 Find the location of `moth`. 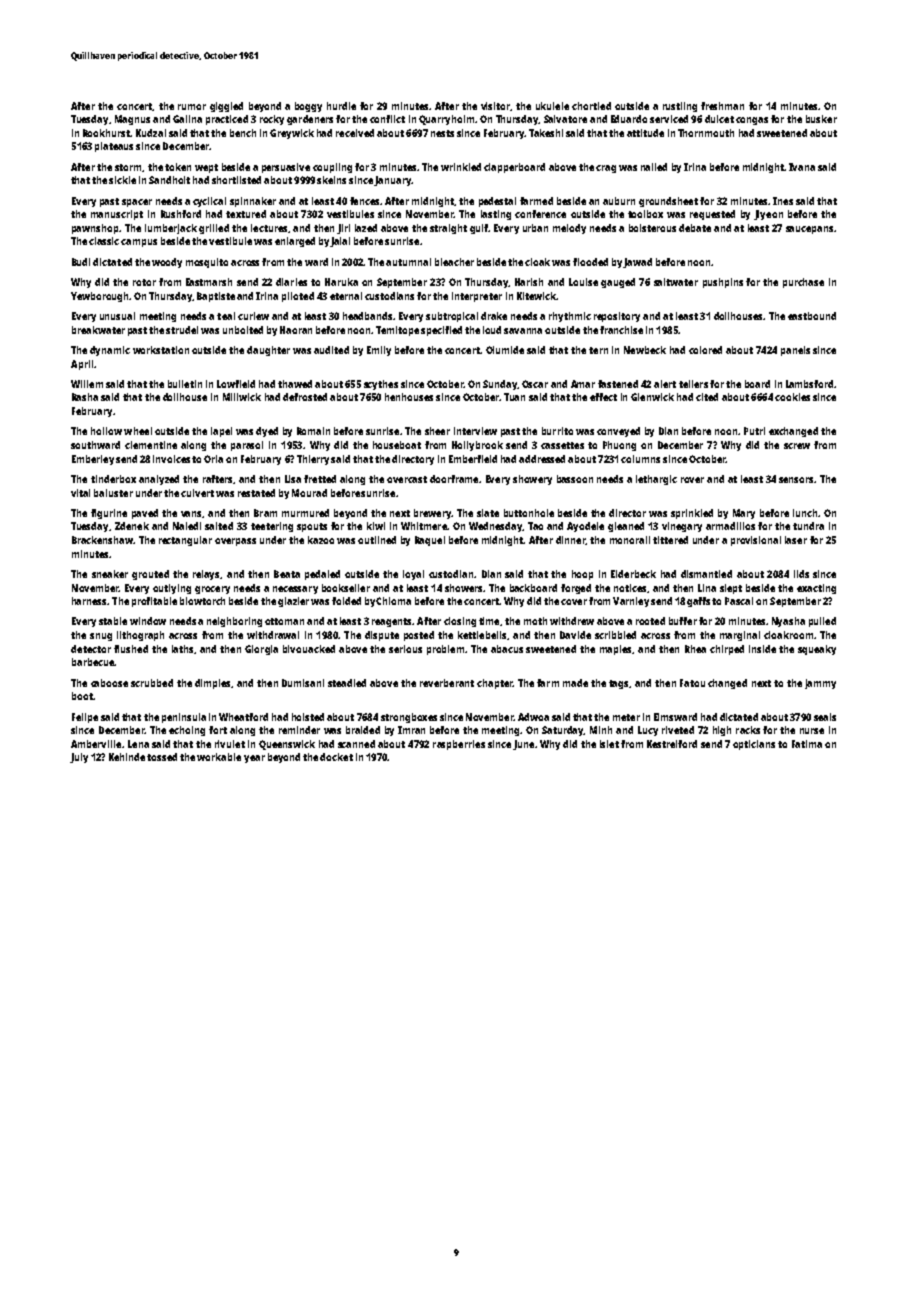

moth is located at coordinates (535, 621).
